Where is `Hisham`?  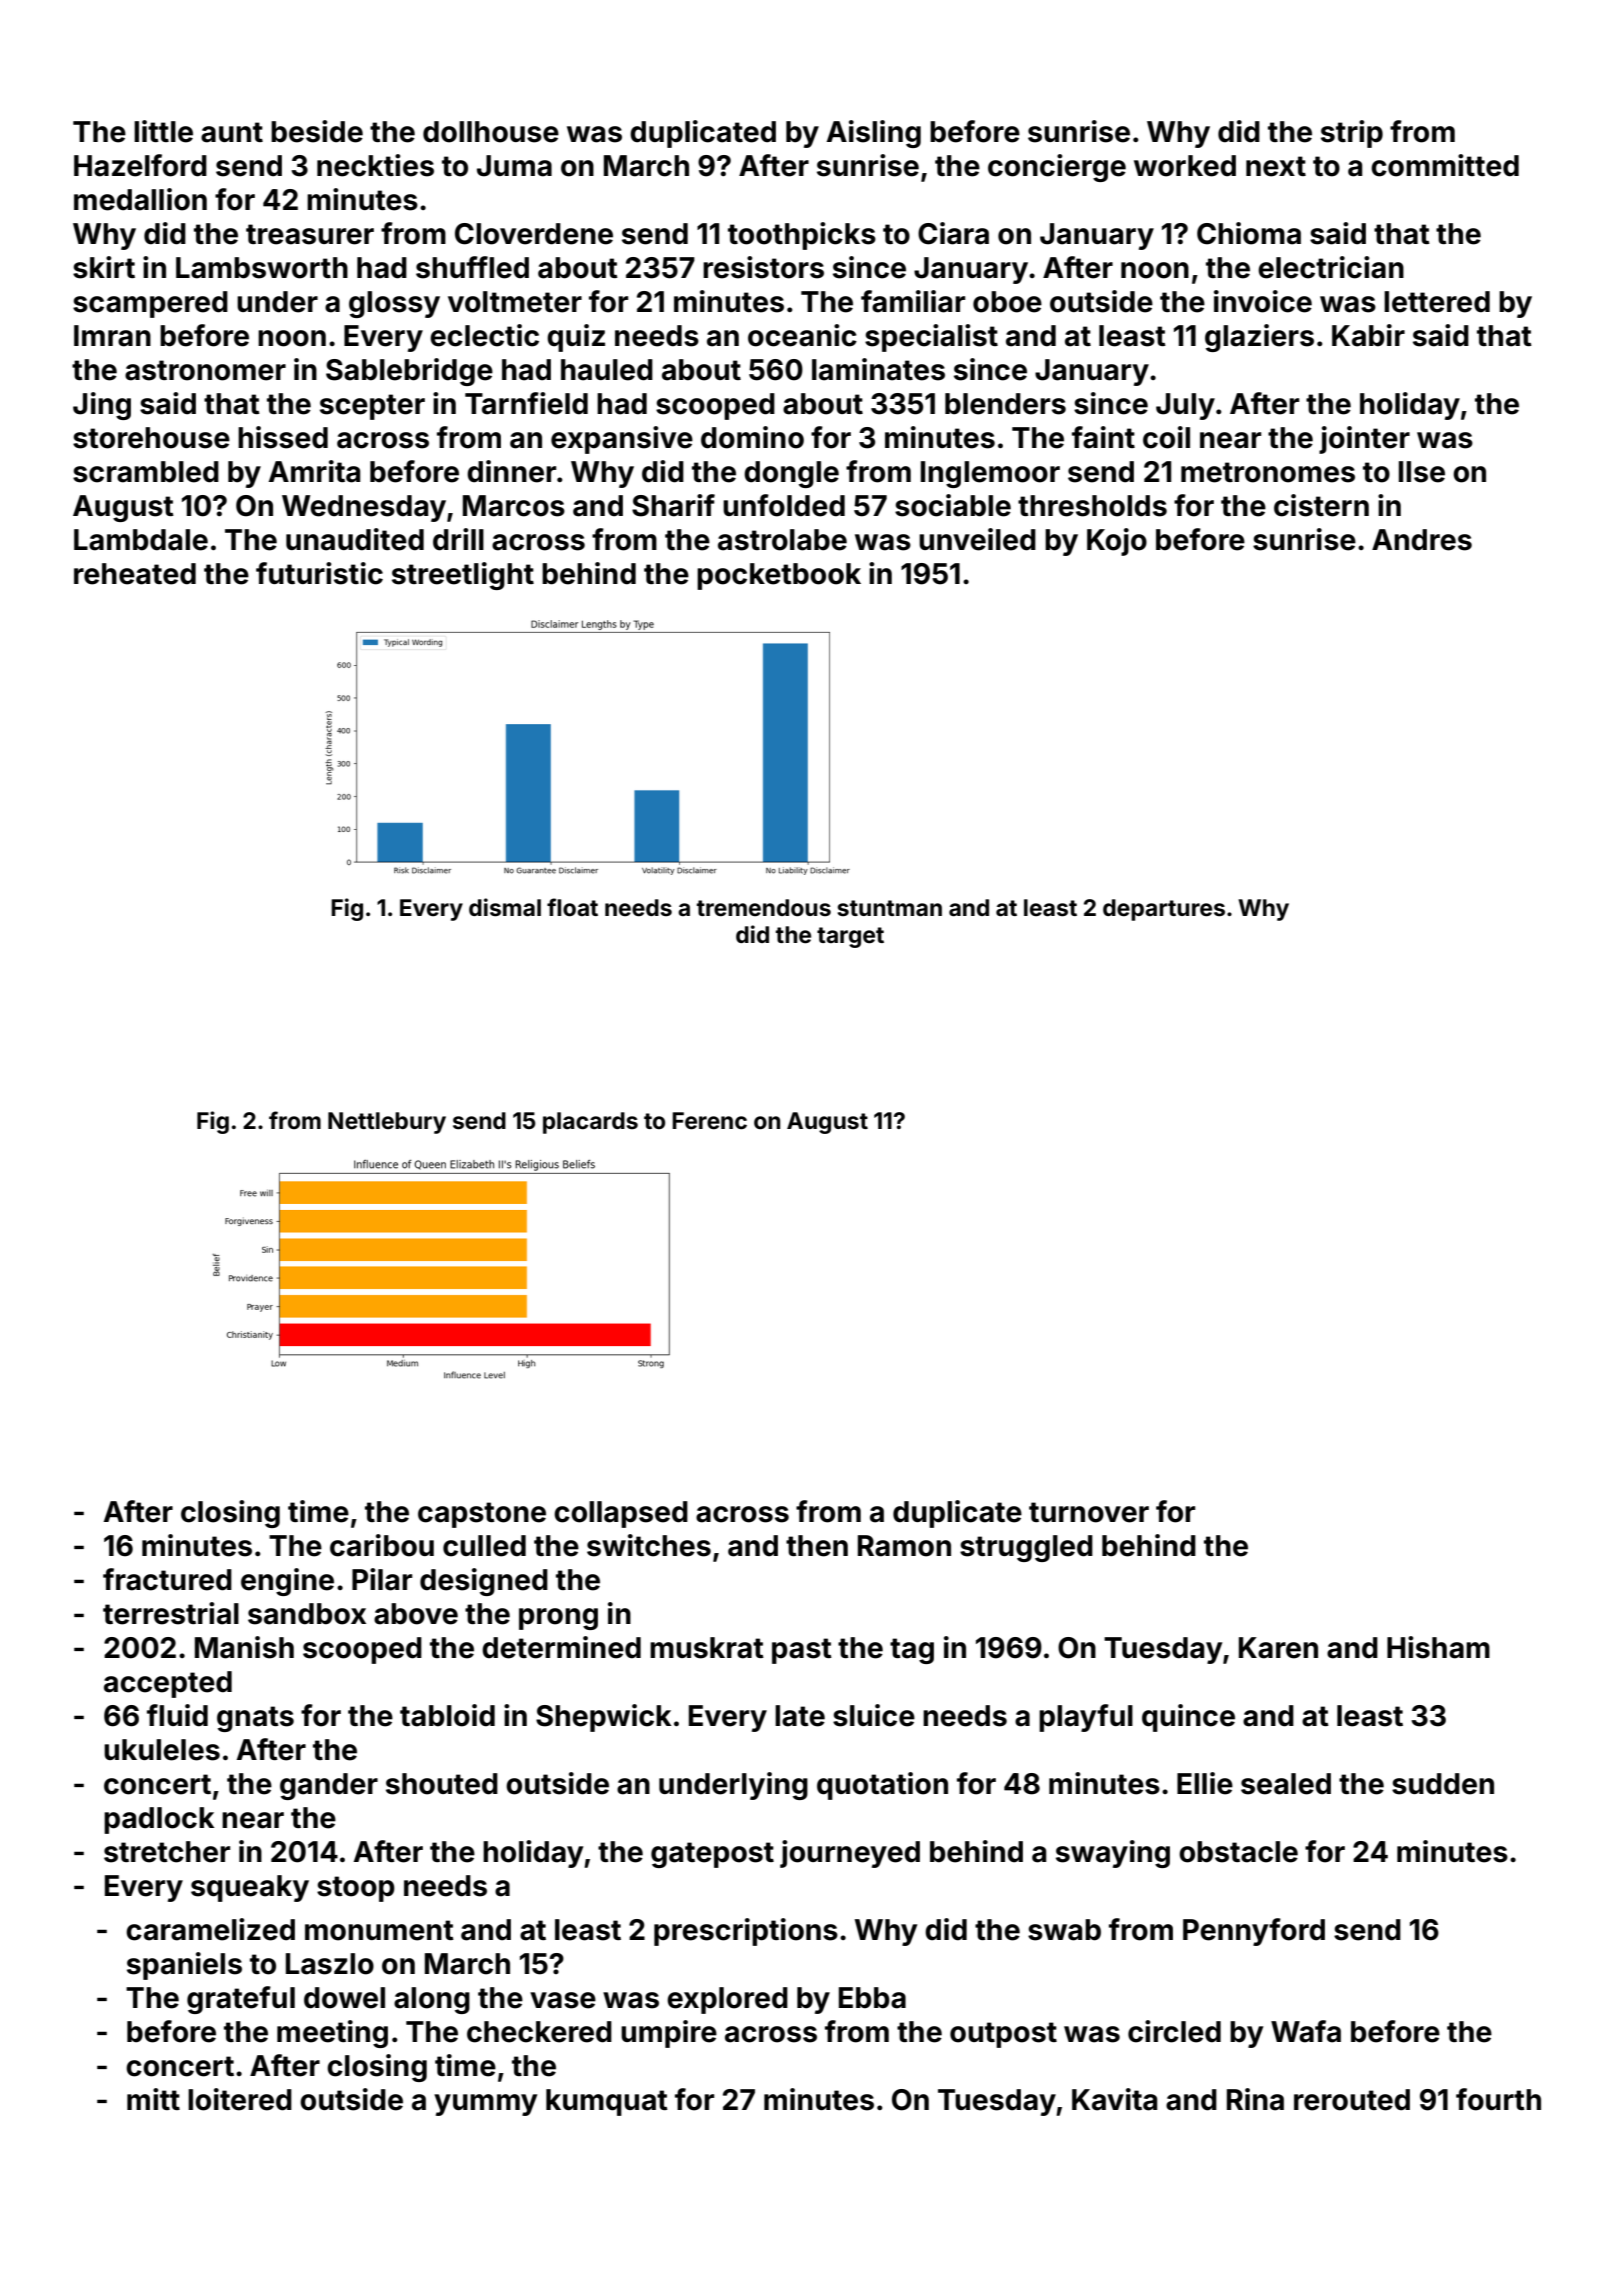 Hisham is located at coordinates (1438, 1647).
